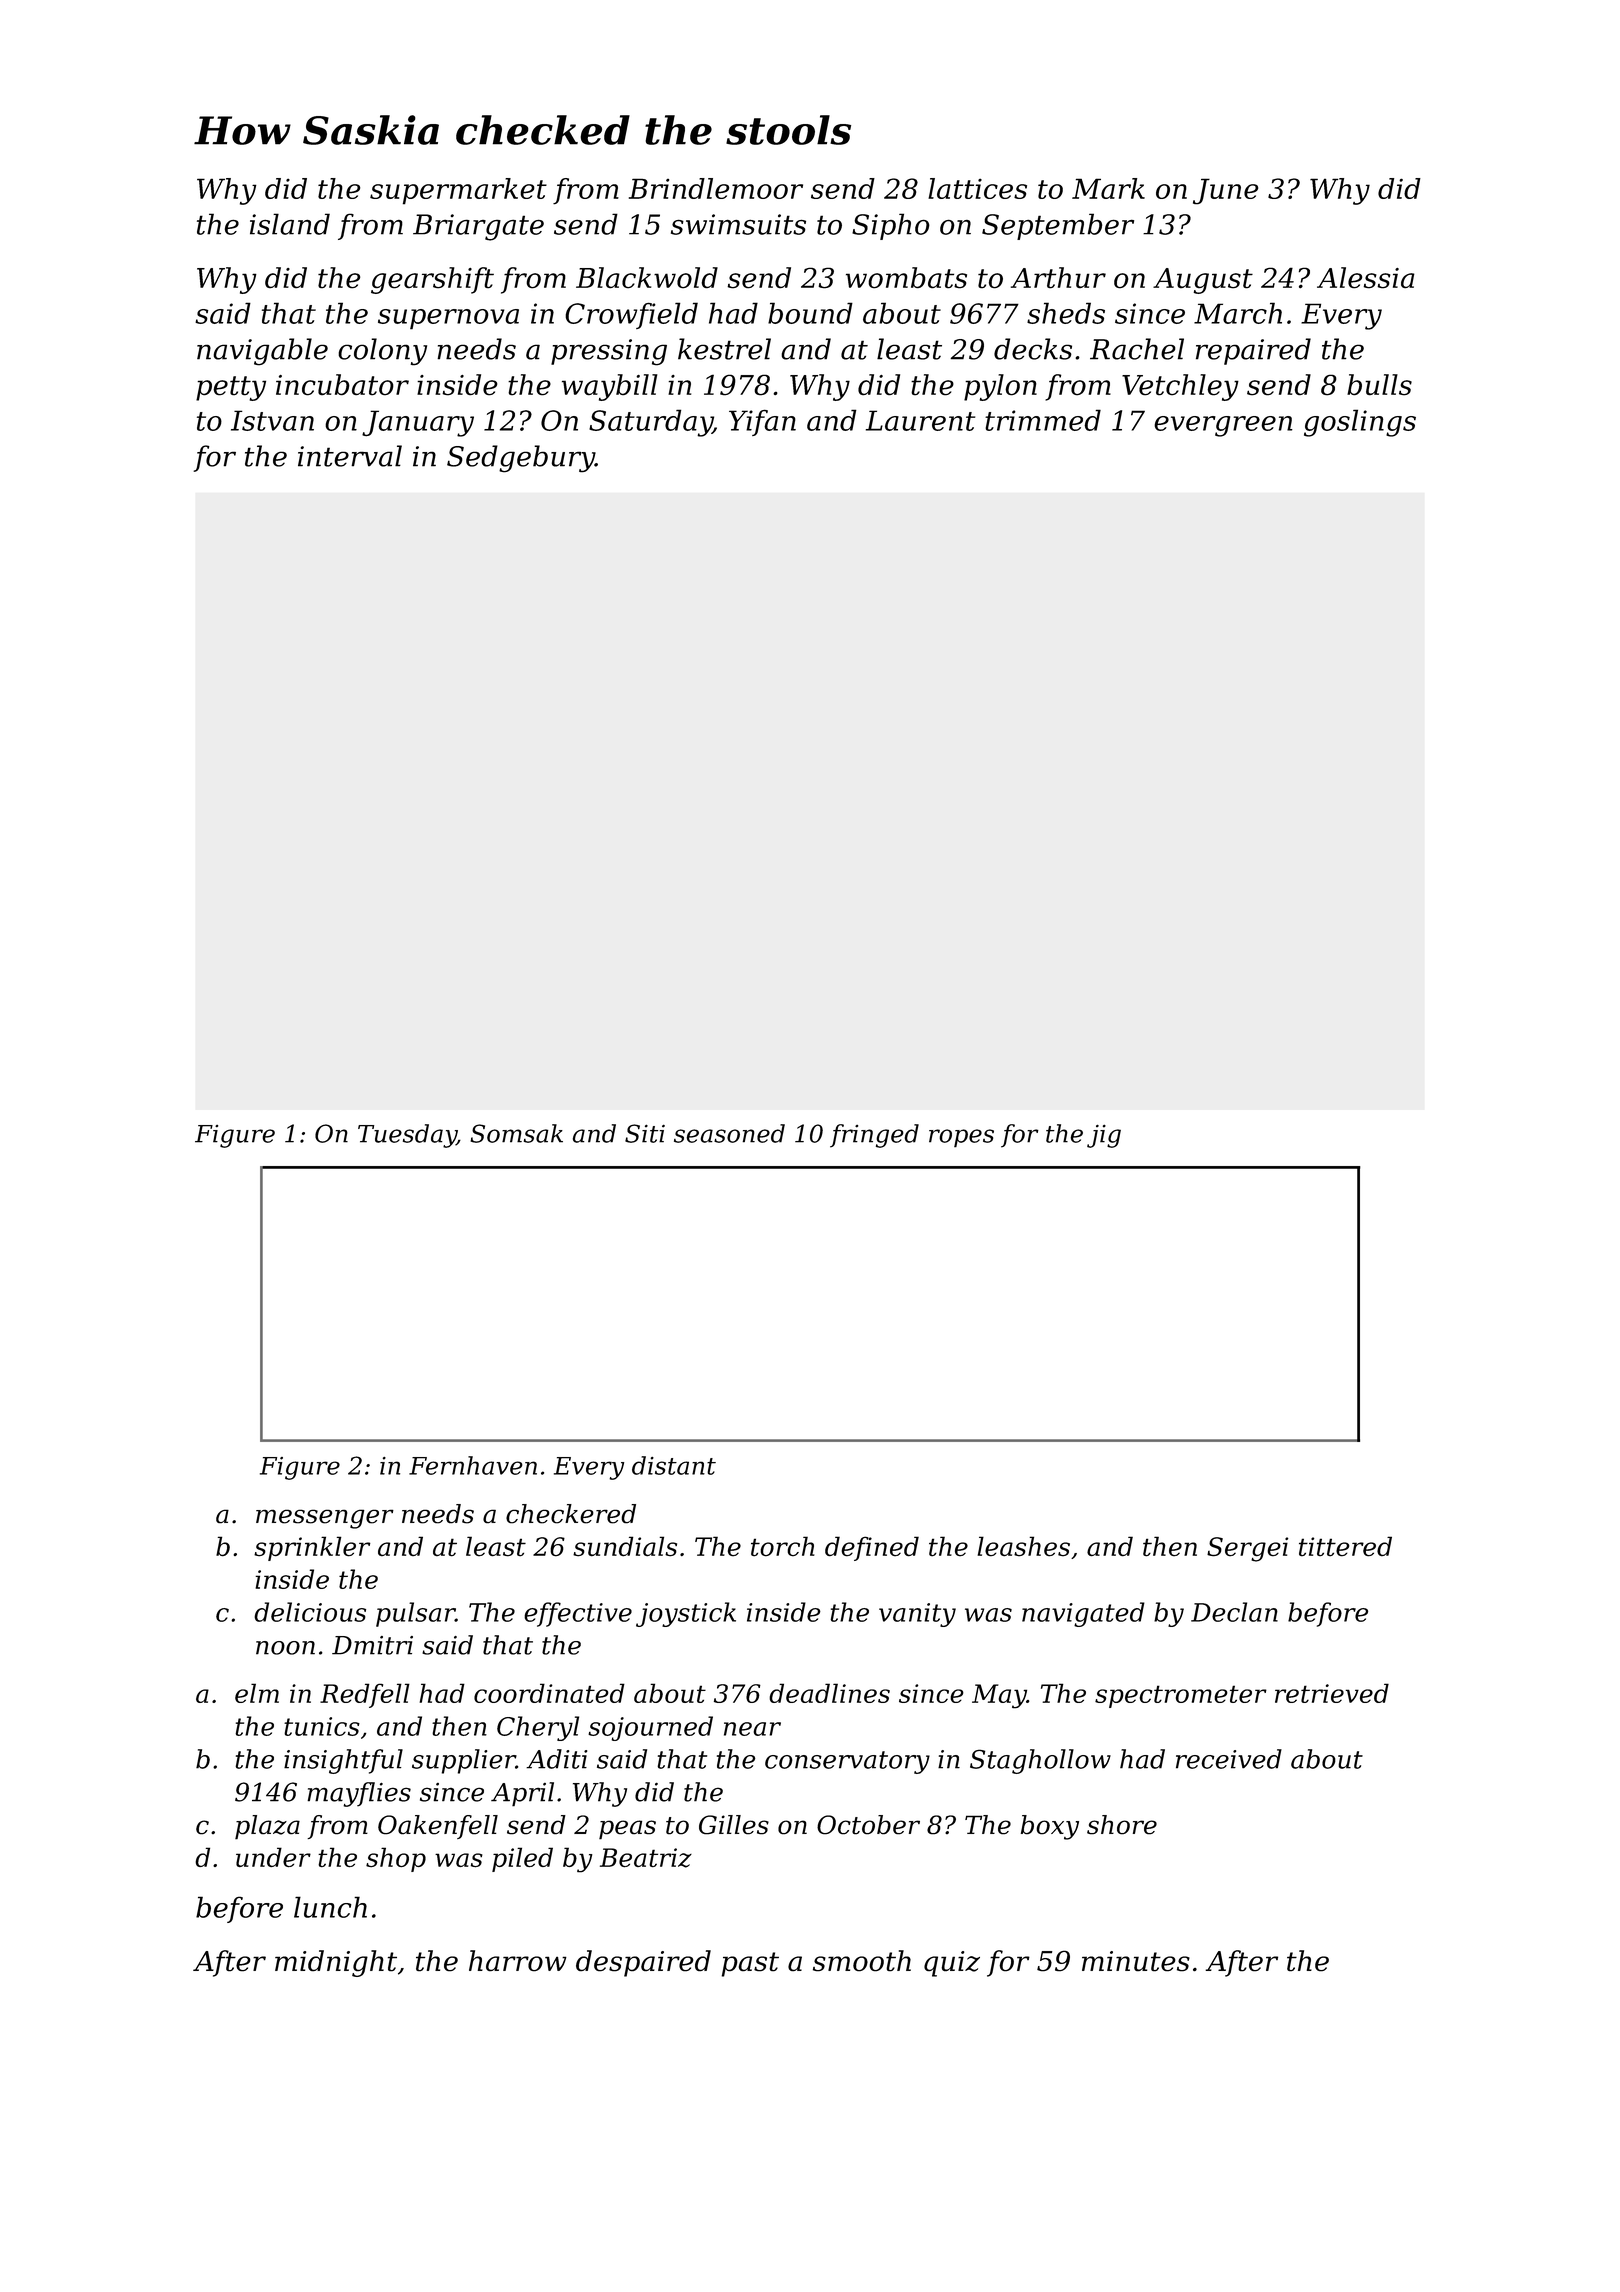 Image resolution: width=1620 pixels, height=2292 pixels. I want to click on distant, so click(674, 1465).
